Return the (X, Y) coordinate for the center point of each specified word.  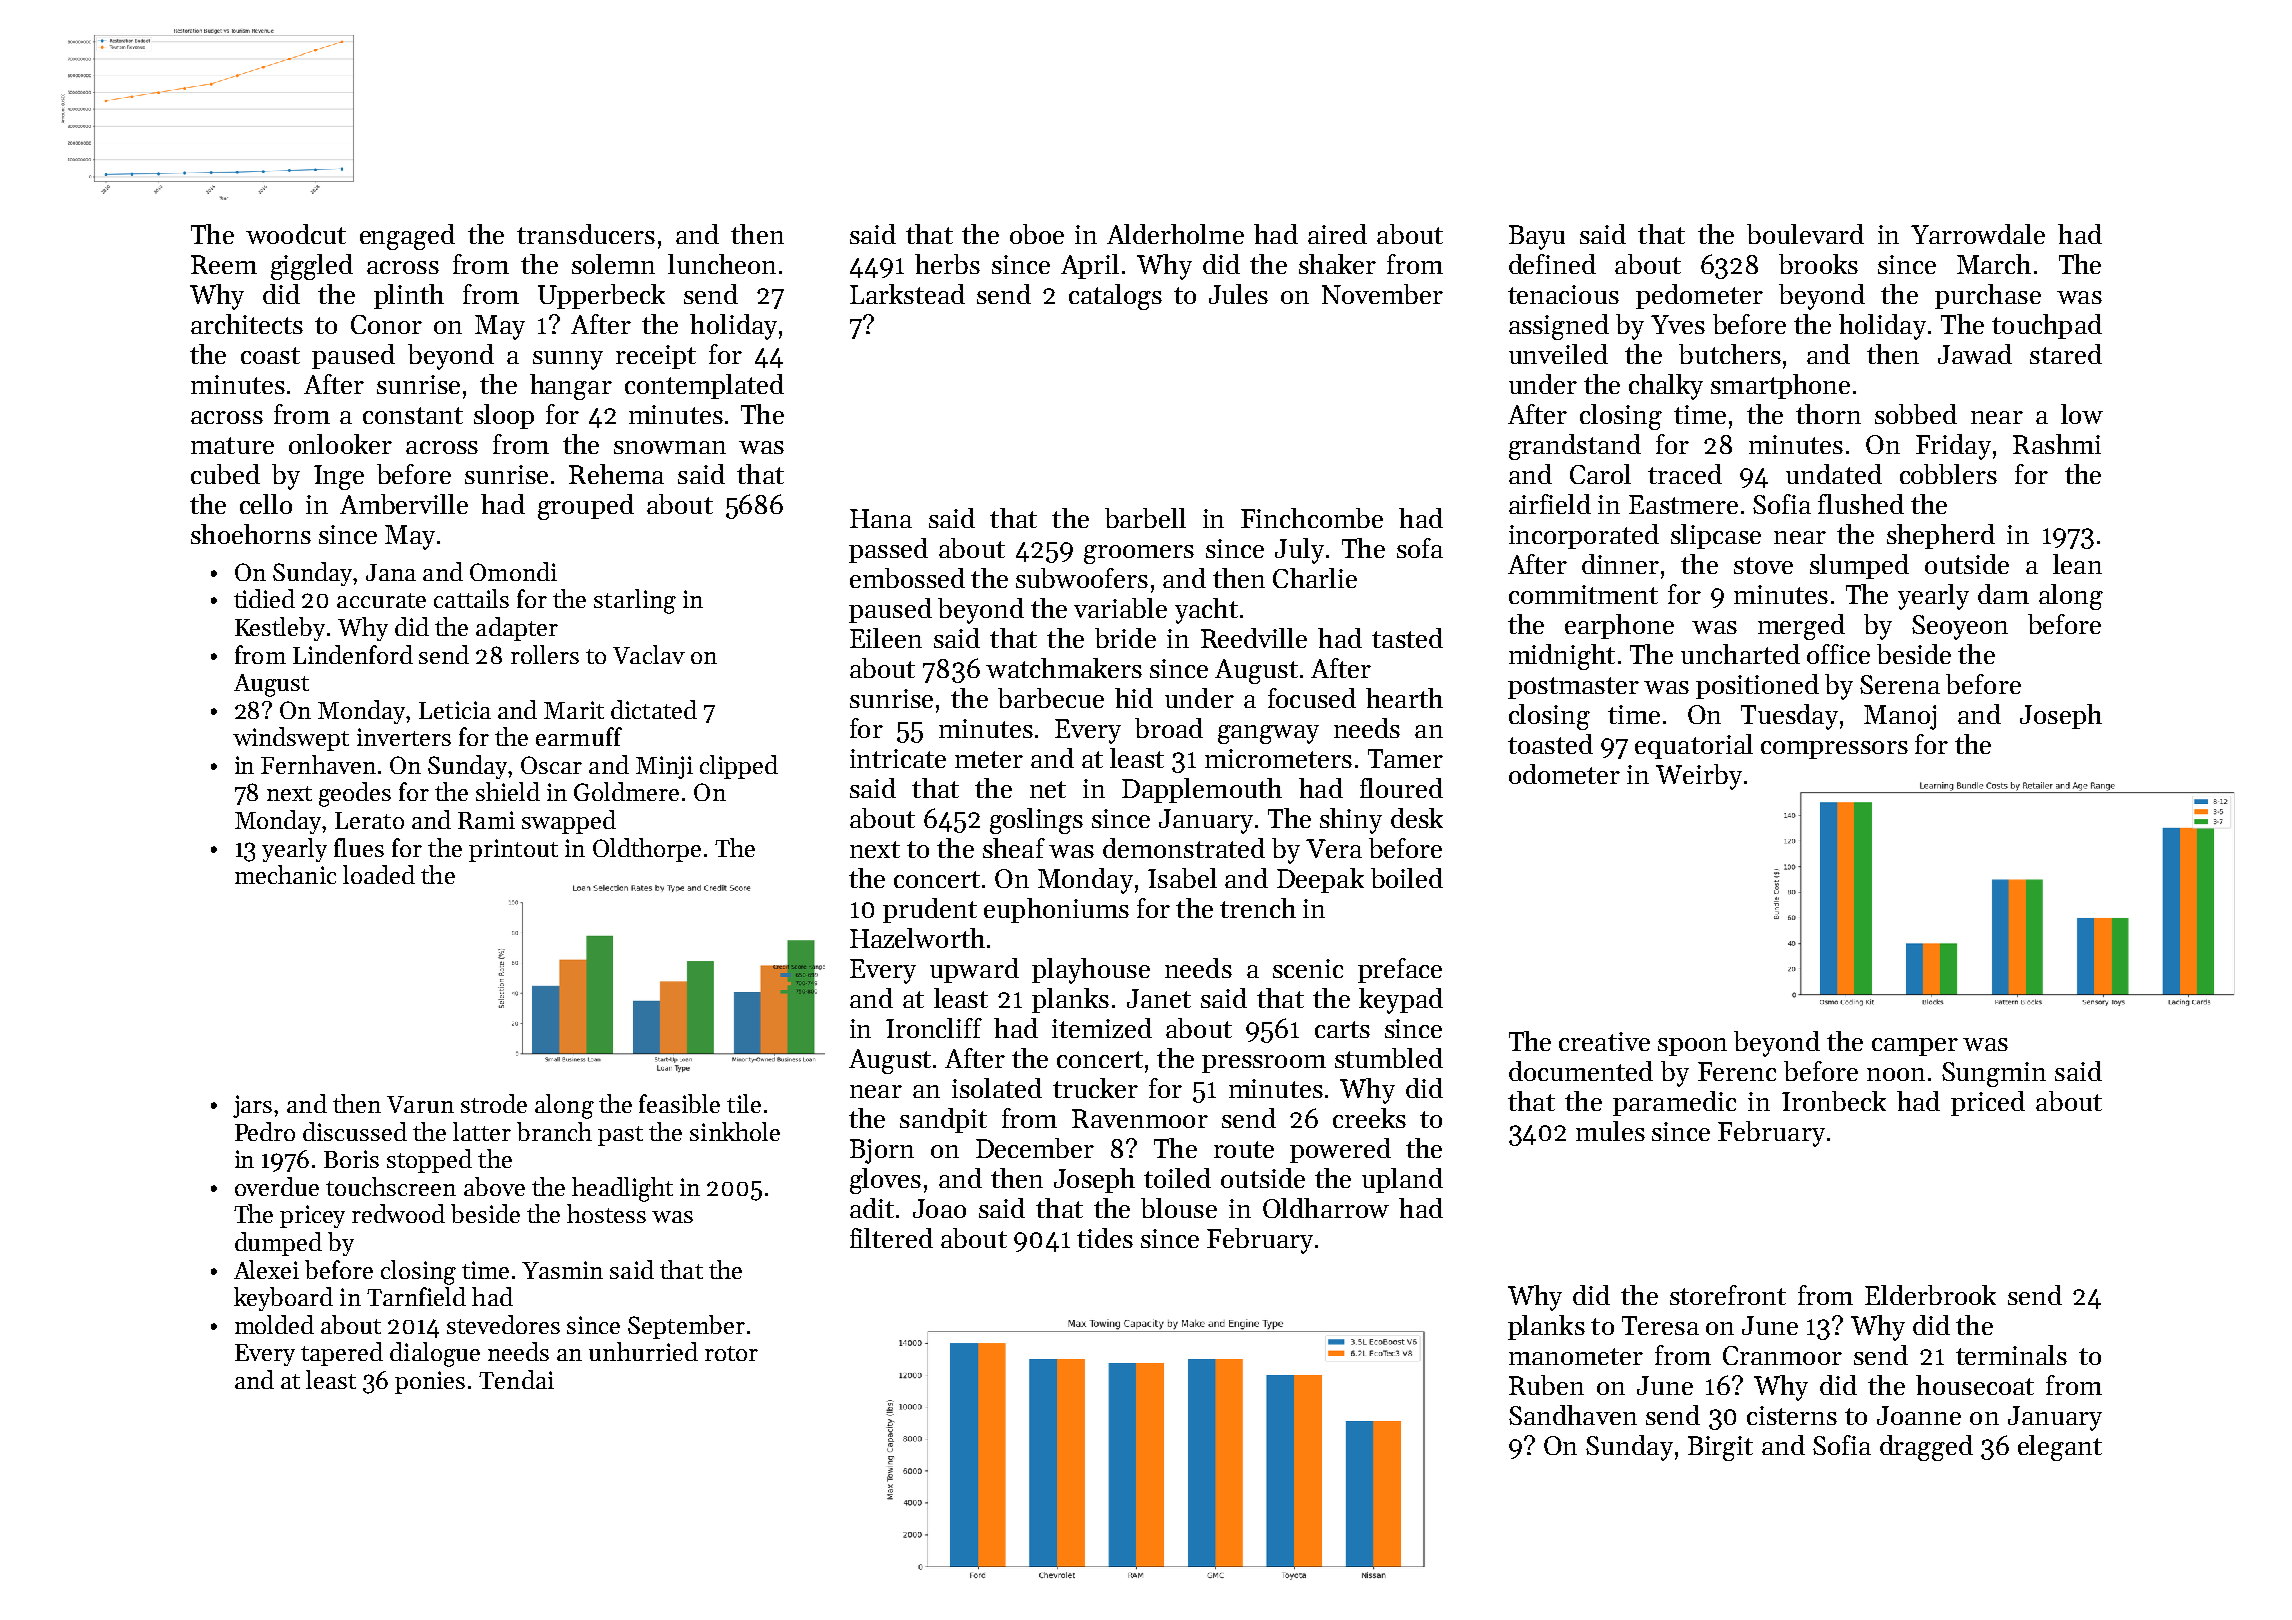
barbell (1145, 518)
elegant (2060, 1448)
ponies (430, 1382)
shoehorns (251, 534)
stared (2066, 354)
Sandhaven (1573, 1415)
